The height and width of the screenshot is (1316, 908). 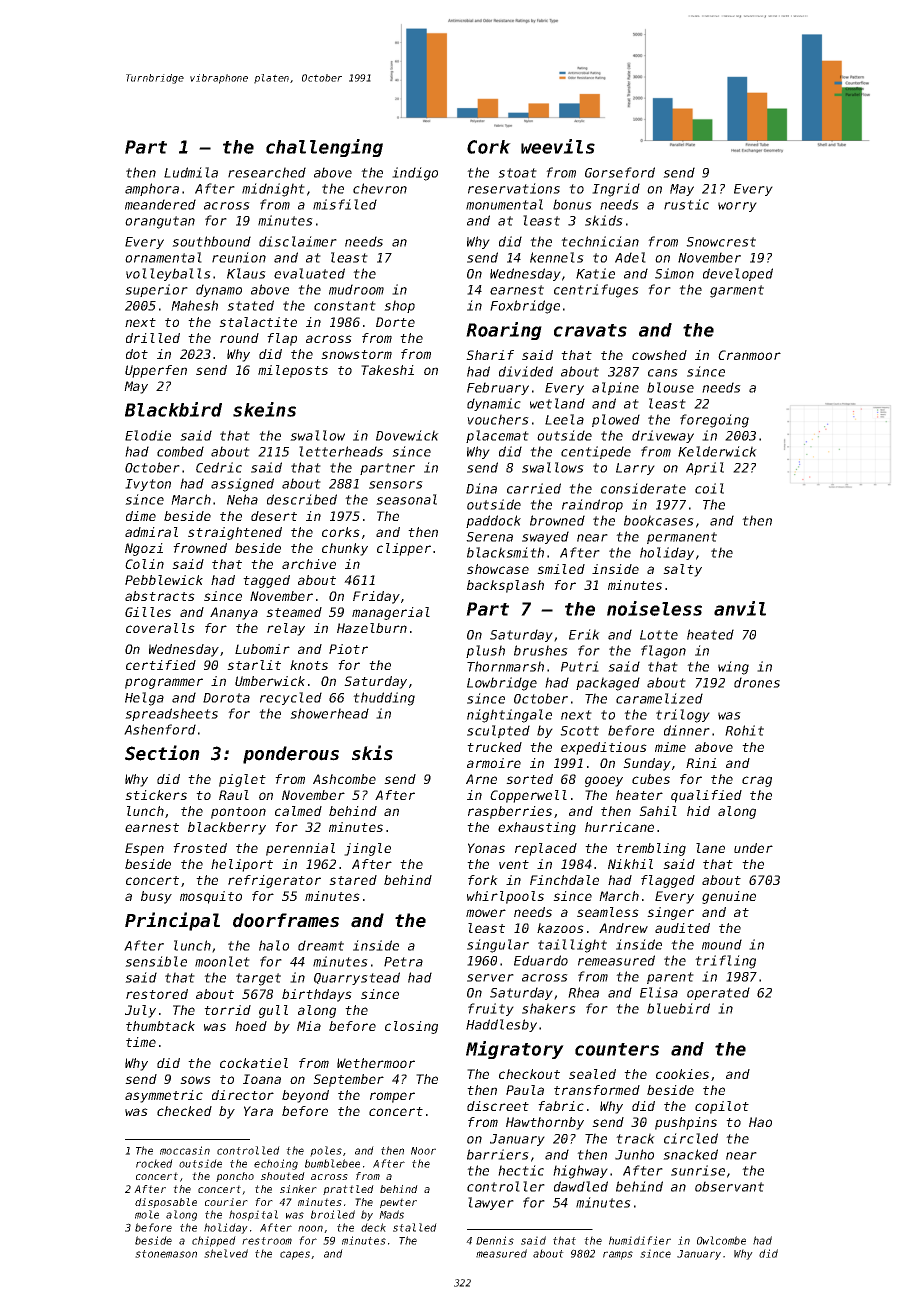 What do you see at coordinates (309, 273) in the screenshot?
I see `evaluated` at bounding box center [309, 273].
